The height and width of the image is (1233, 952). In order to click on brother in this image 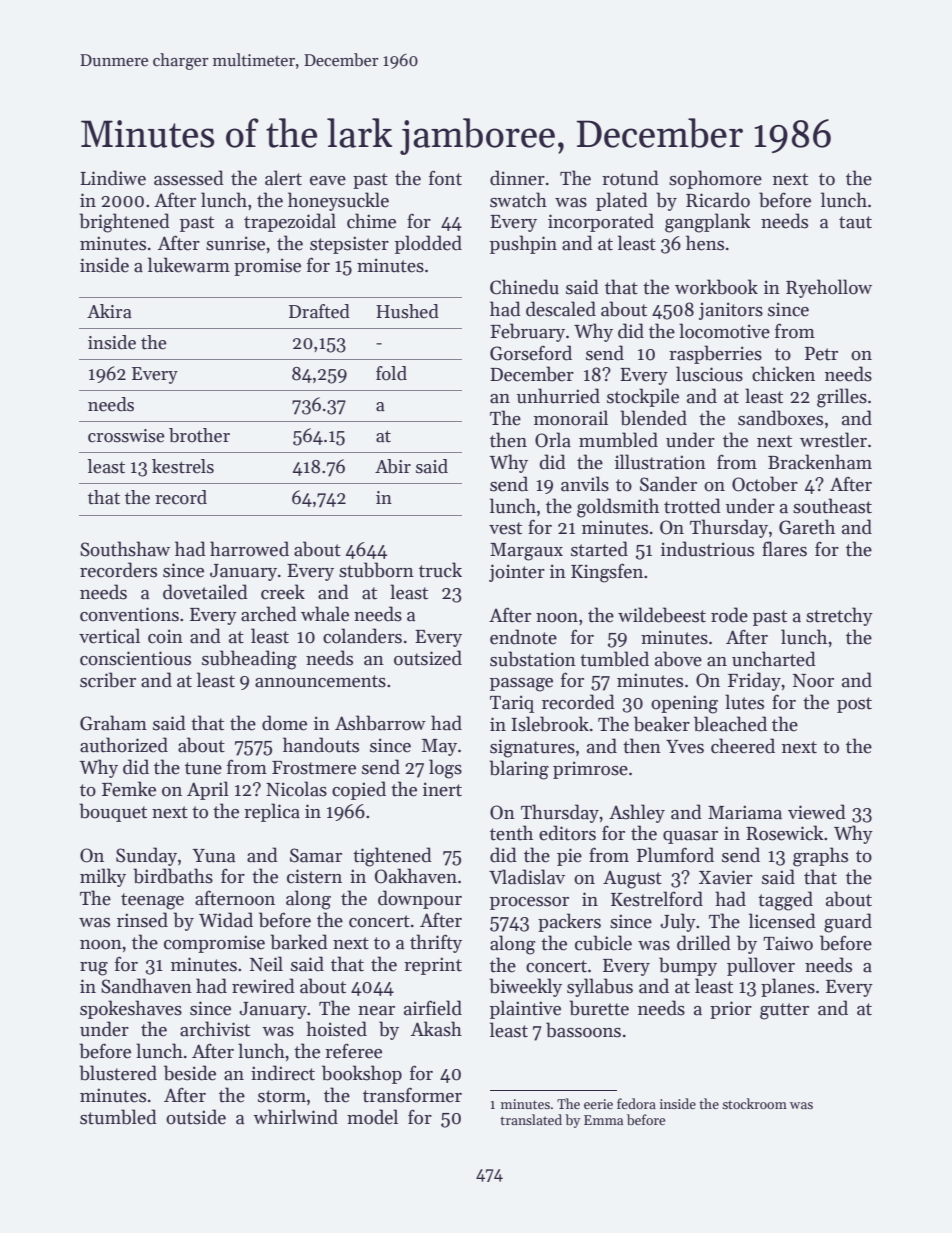, I will do `click(199, 435)`.
